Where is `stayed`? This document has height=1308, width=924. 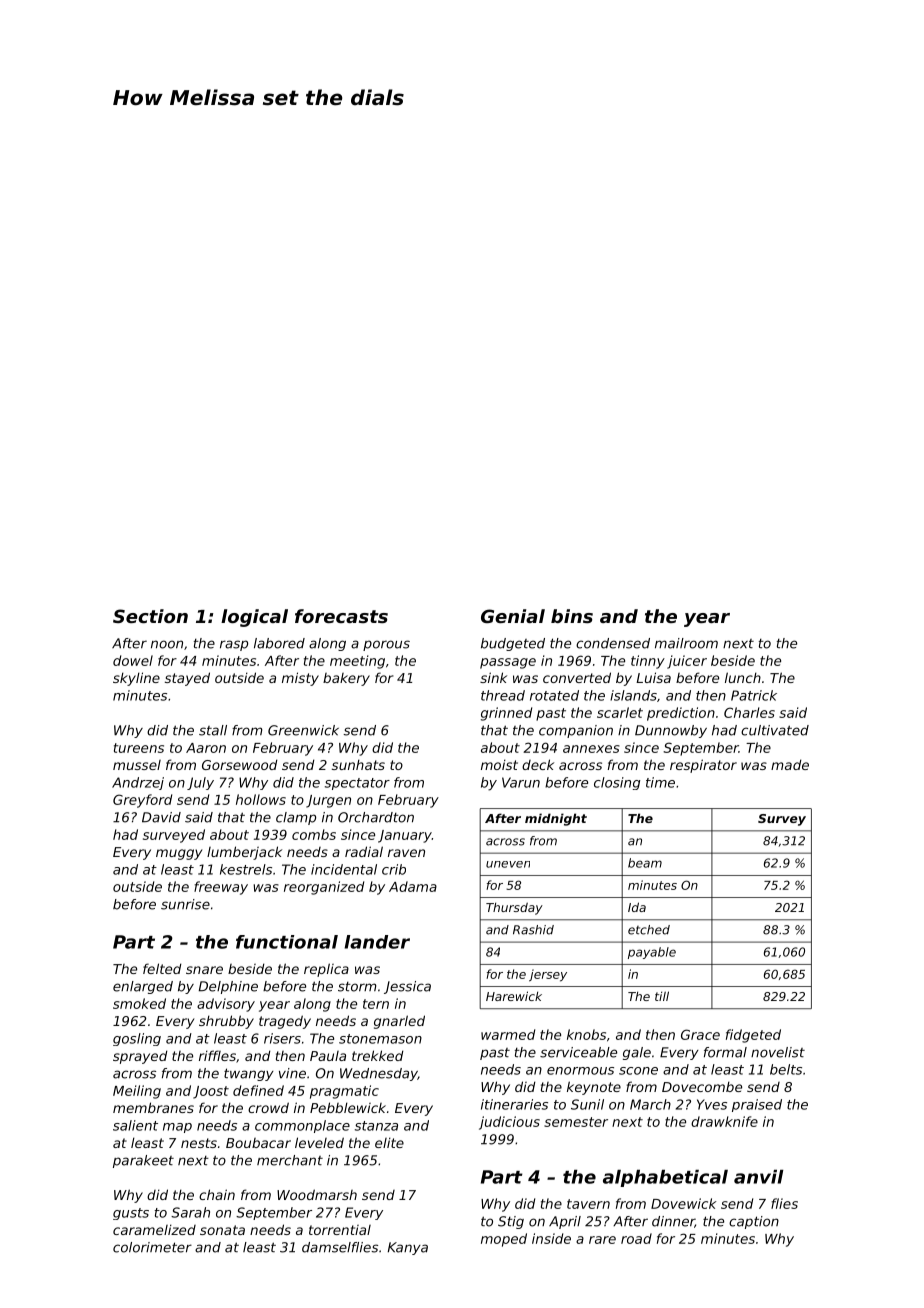
stayed is located at coordinates (187, 679).
